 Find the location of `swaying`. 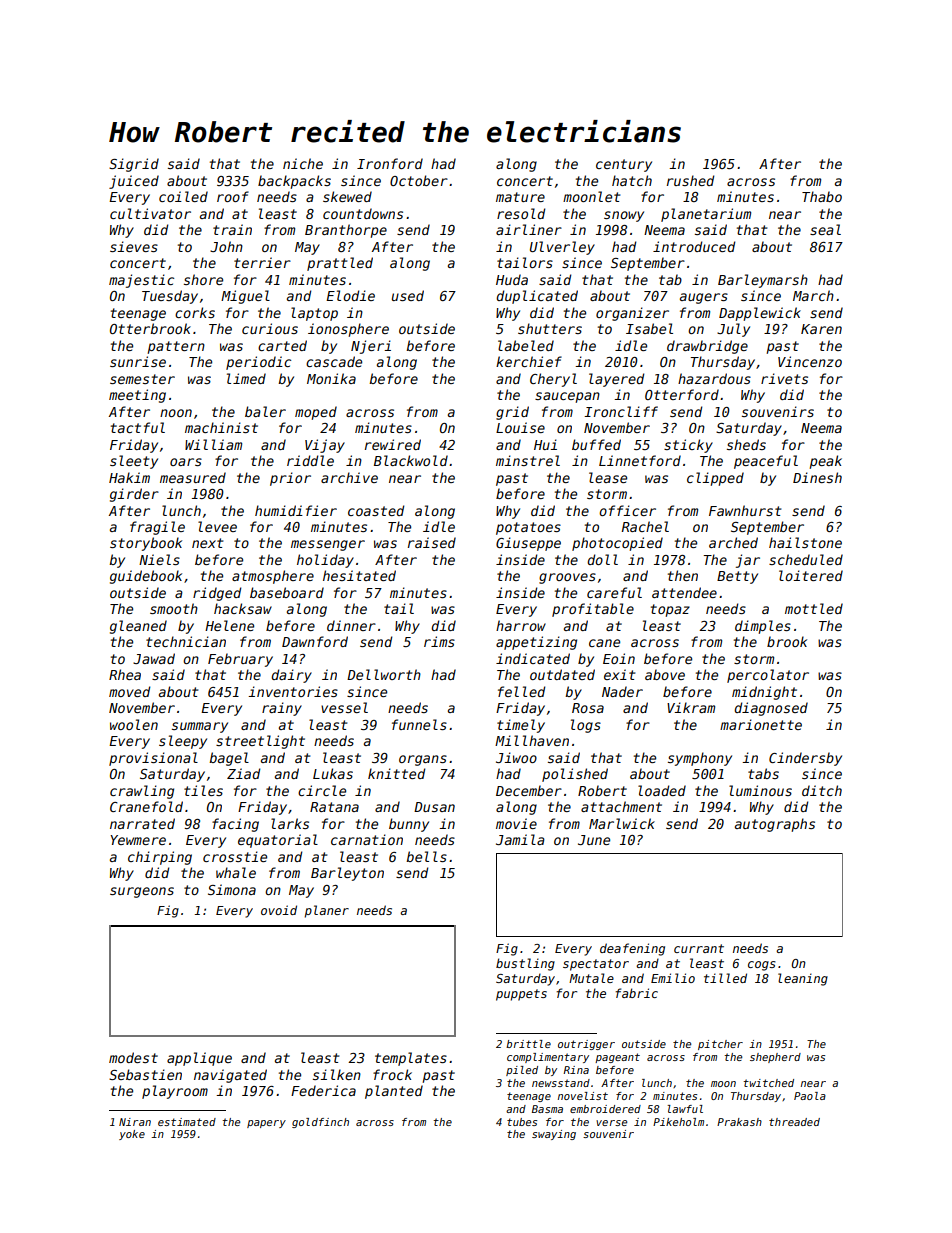

swaying is located at coordinates (554, 1135).
